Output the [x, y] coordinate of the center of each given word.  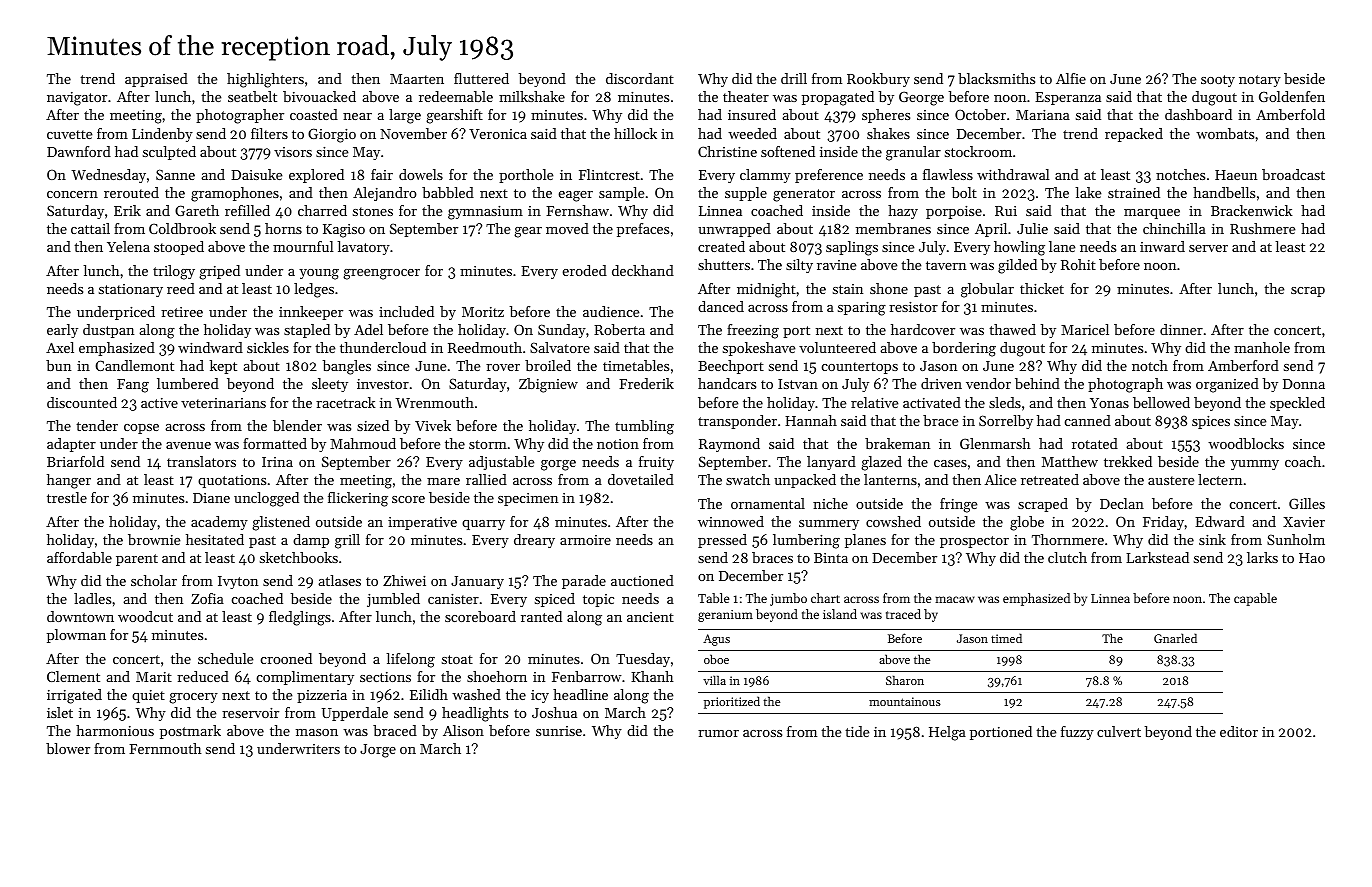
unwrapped [734, 230]
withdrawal [1013, 174]
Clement [73, 676]
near [357, 116]
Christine [727, 151]
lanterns [890, 479]
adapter [71, 445]
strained [1134, 192]
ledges [314, 290]
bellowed [1161, 402]
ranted [541, 616]
